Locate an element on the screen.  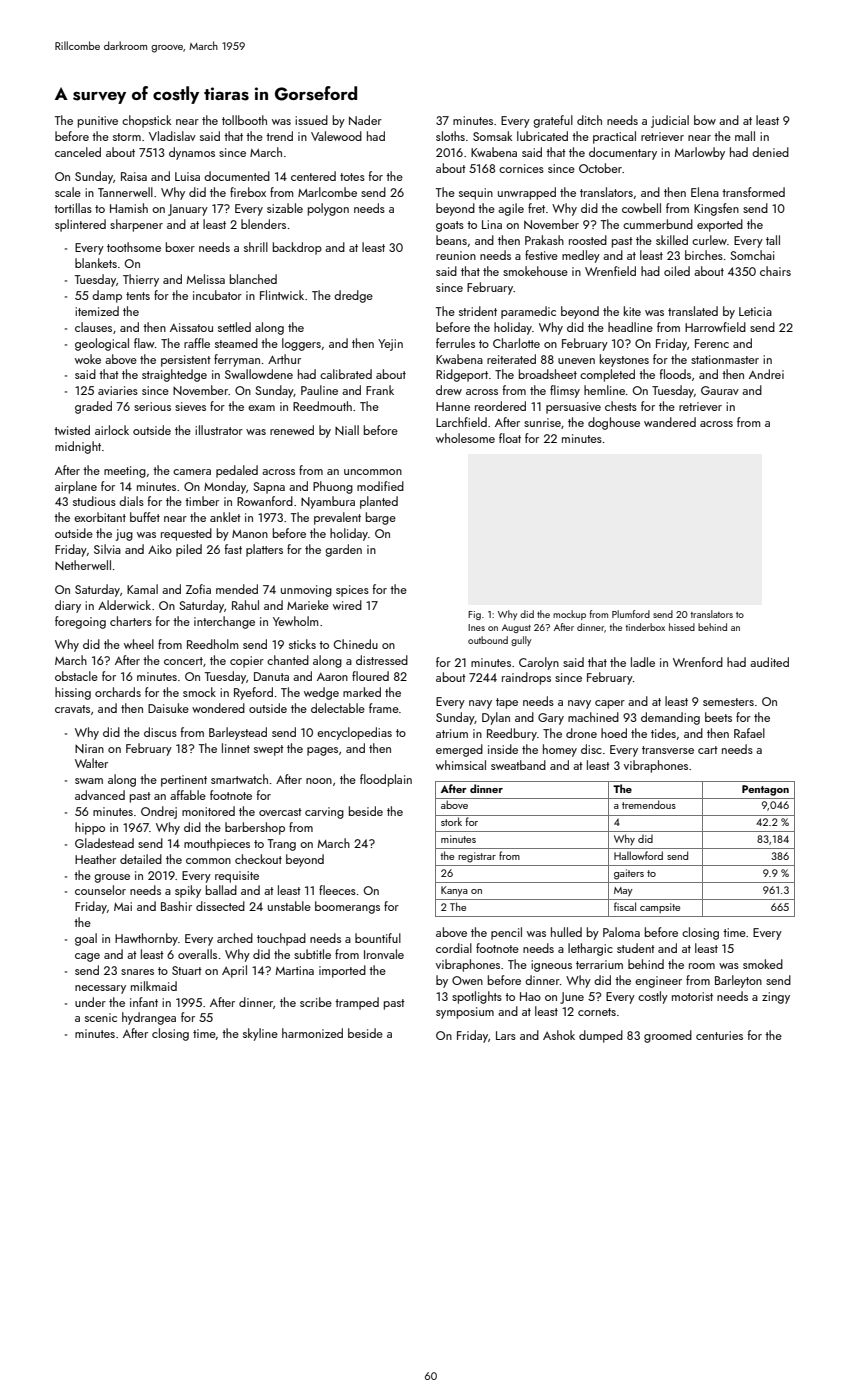
Stuart is located at coordinates (187, 970).
